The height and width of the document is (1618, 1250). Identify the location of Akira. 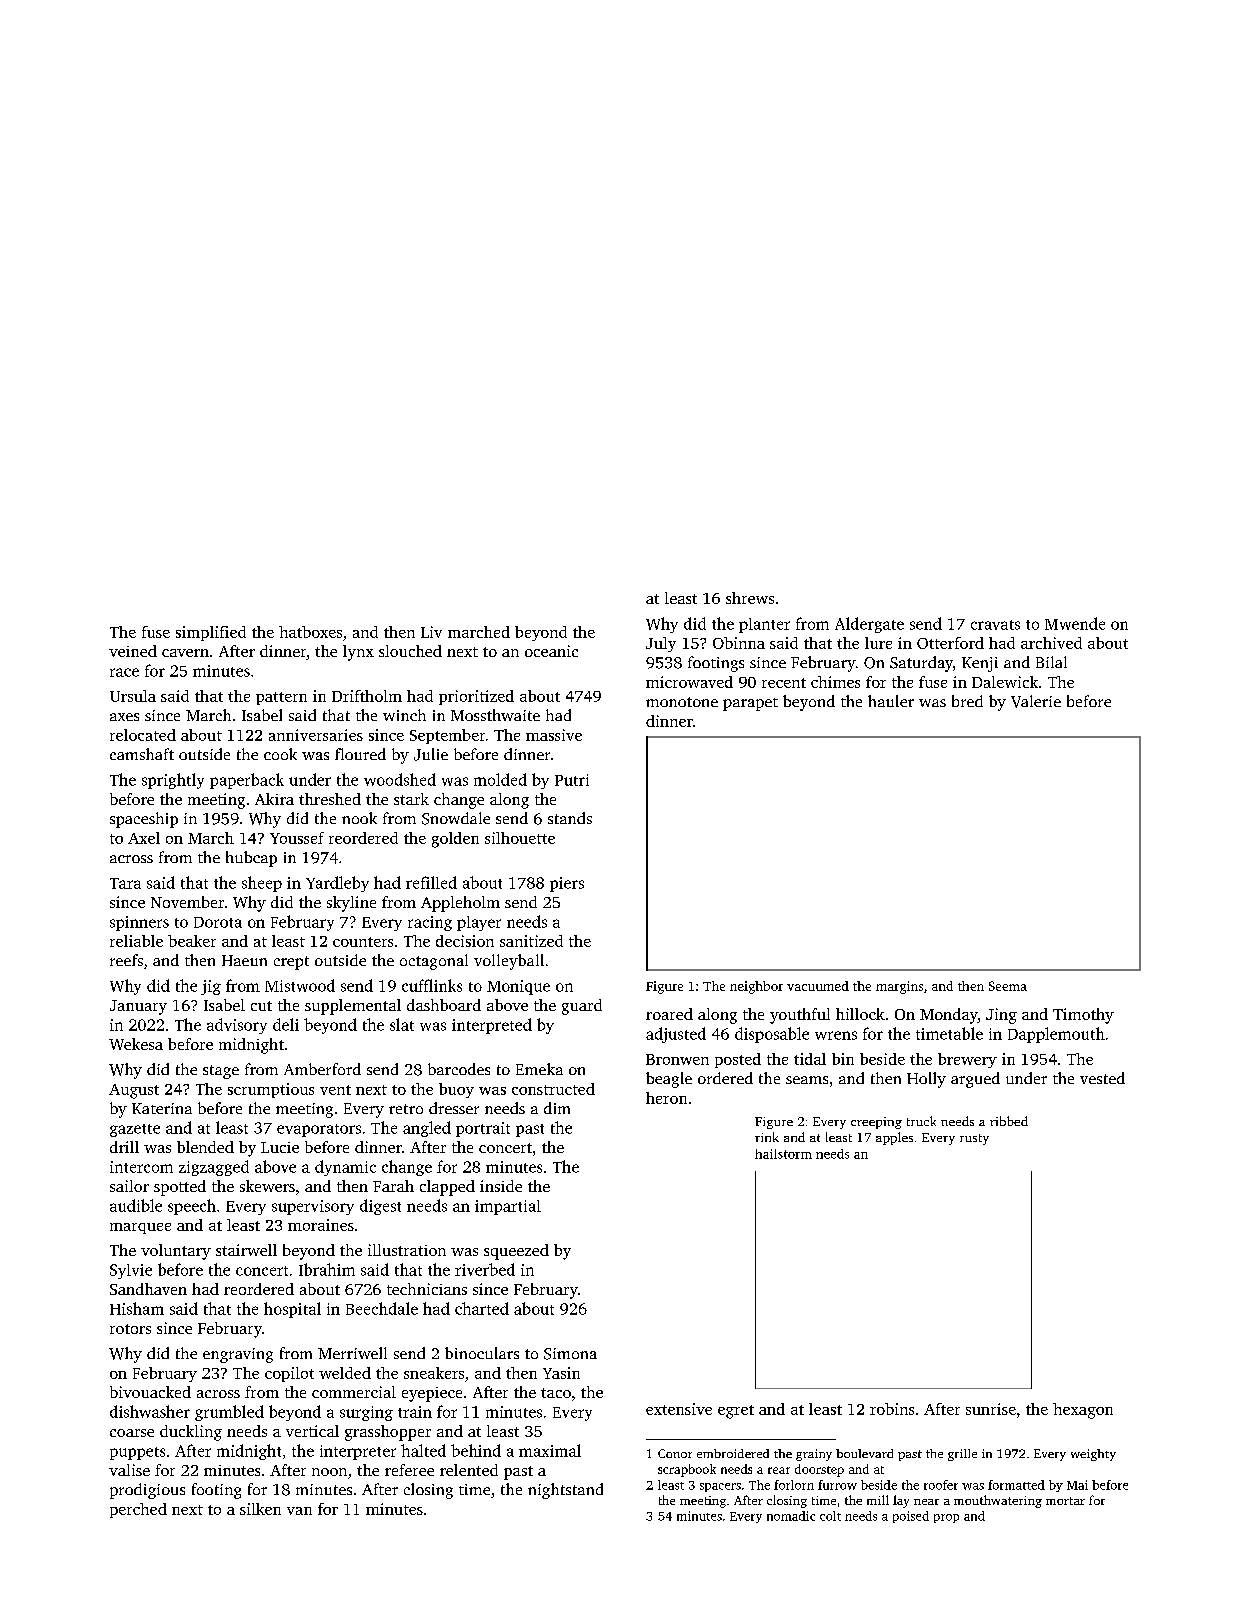
(274, 799).
